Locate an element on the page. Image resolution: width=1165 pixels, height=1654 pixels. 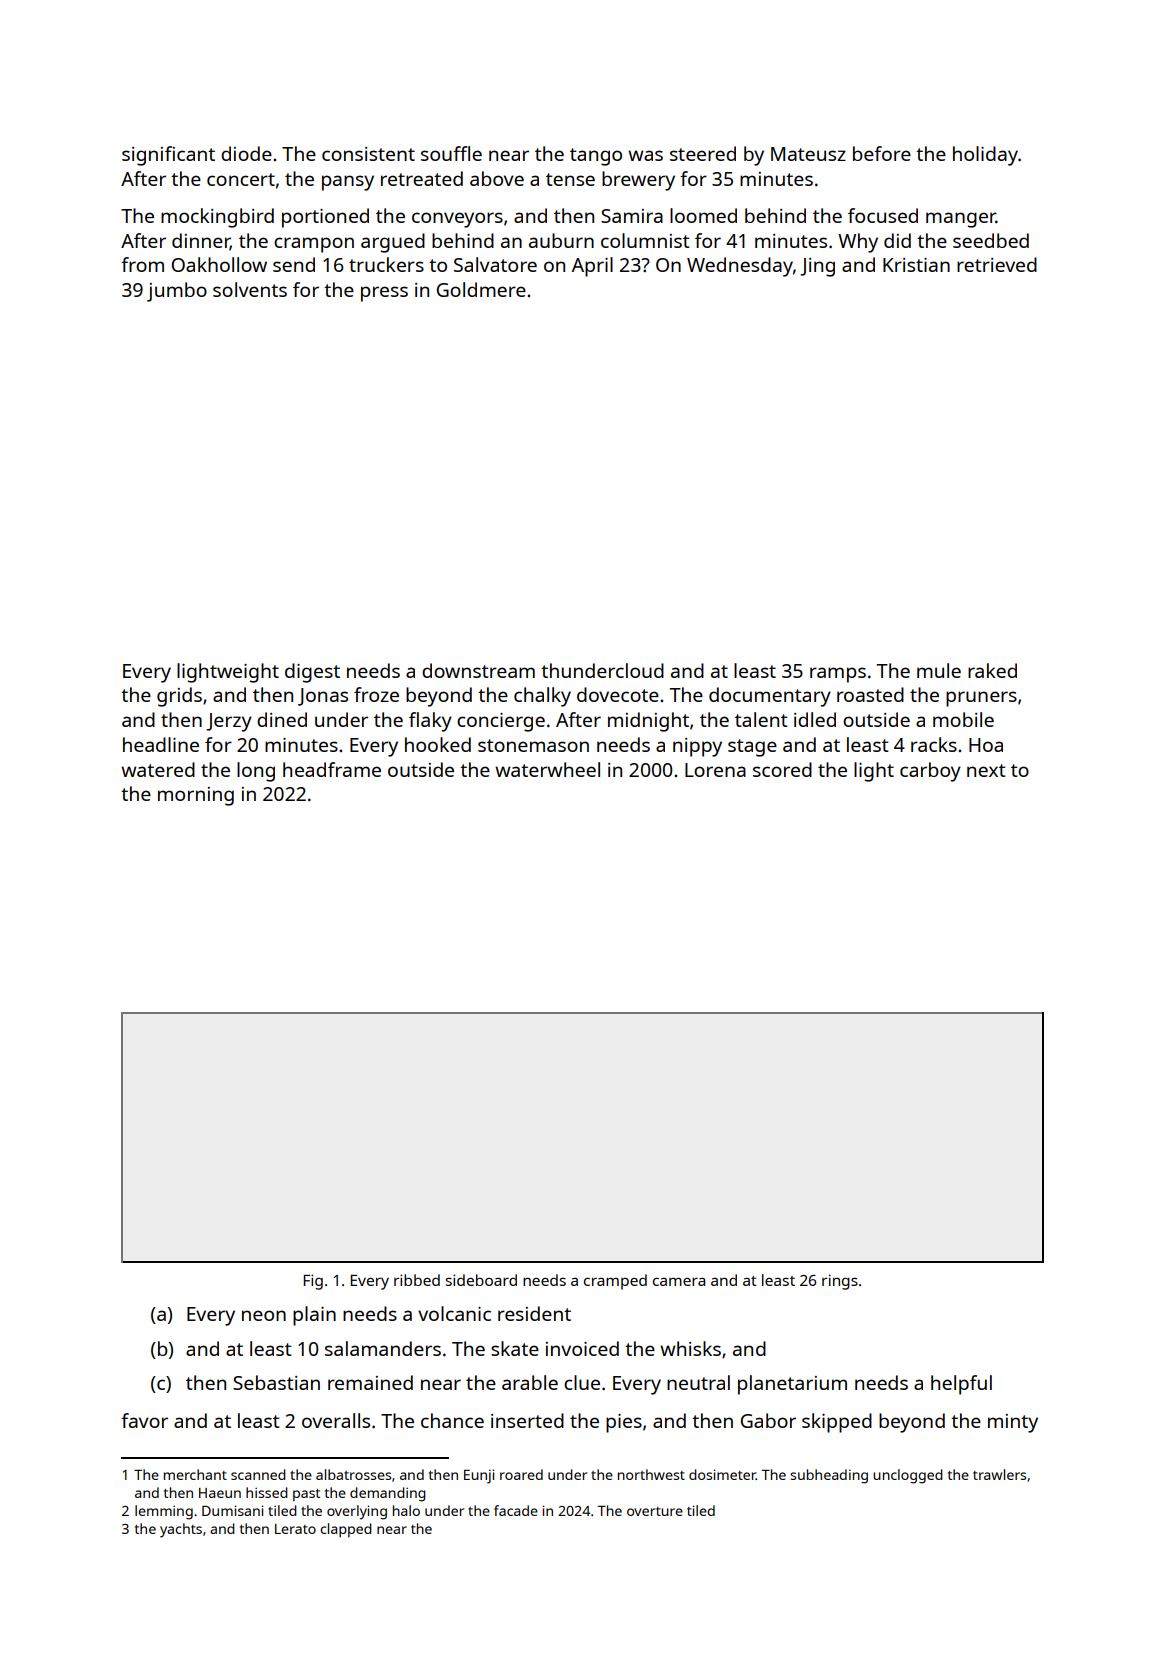
Lorena is located at coordinates (715, 770).
